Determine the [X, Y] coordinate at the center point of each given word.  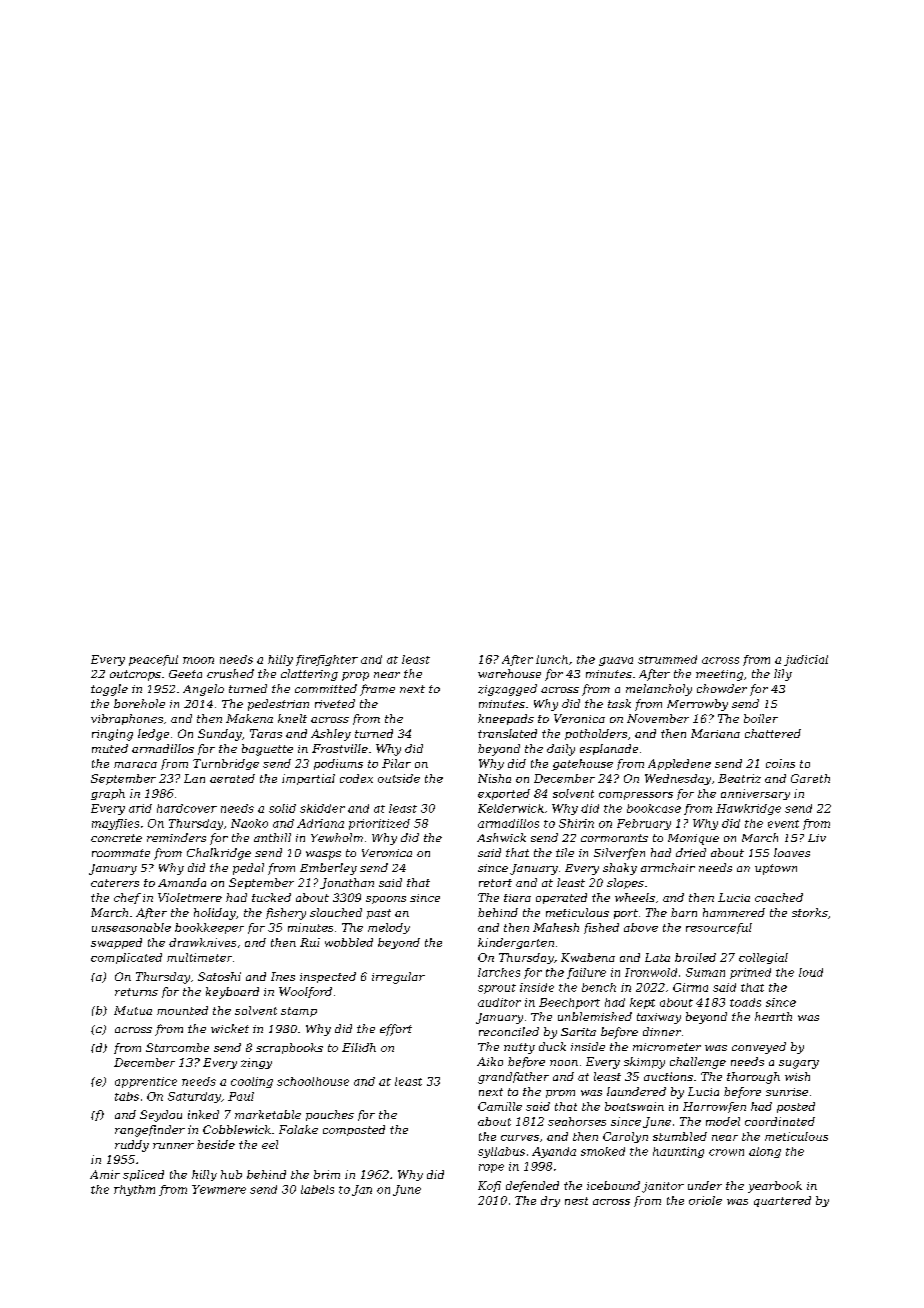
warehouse [509, 673]
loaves [792, 852]
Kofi [489, 1186]
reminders [176, 837]
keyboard [232, 993]
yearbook [775, 1187]
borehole [139, 703]
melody [389, 928]
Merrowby [697, 705]
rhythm [134, 1190]
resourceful [719, 928]
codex [356, 778]
